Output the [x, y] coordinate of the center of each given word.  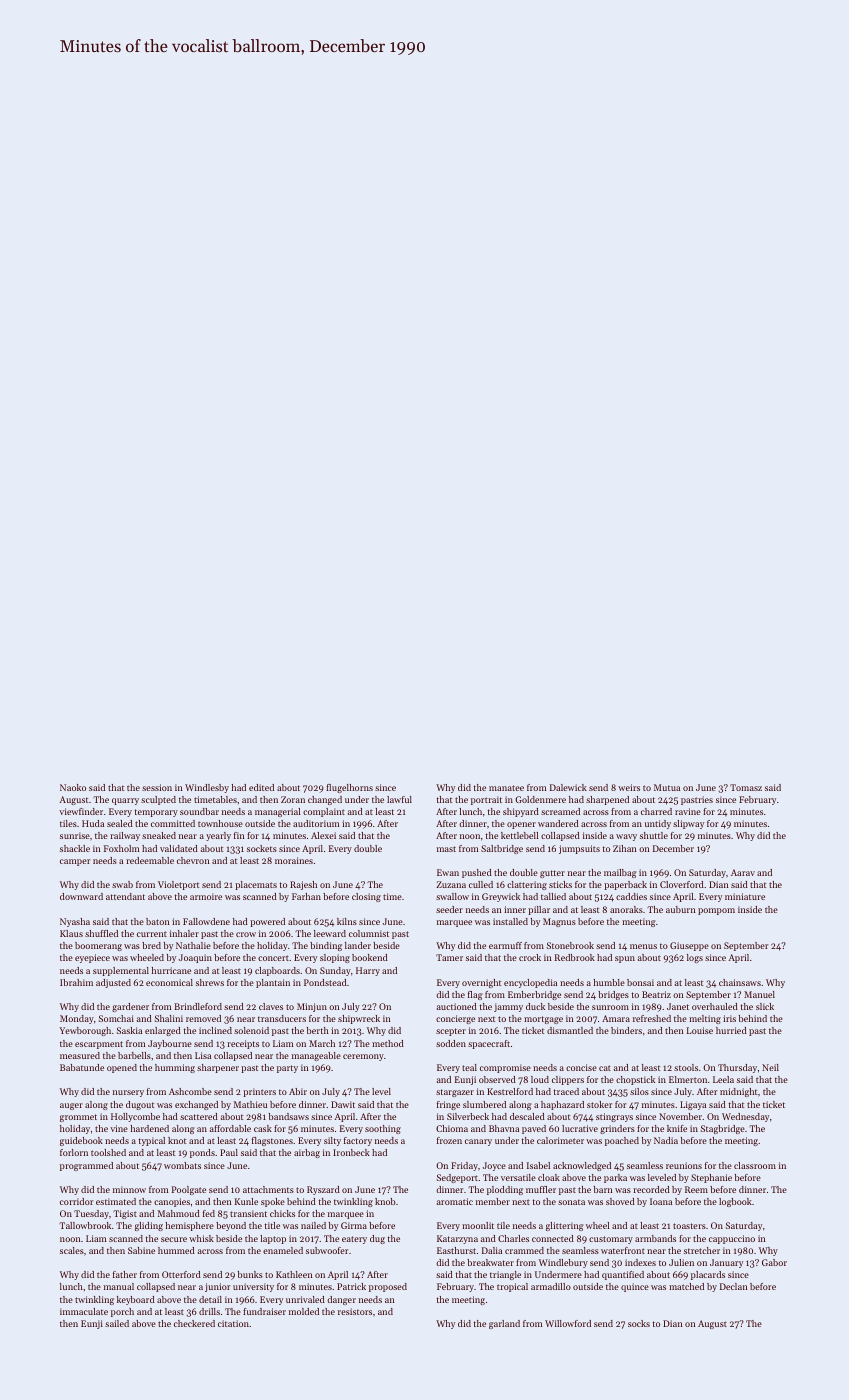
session [157, 787]
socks [639, 1323]
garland [504, 1324]
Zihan [625, 848]
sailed [117, 1323]
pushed [477, 873]
